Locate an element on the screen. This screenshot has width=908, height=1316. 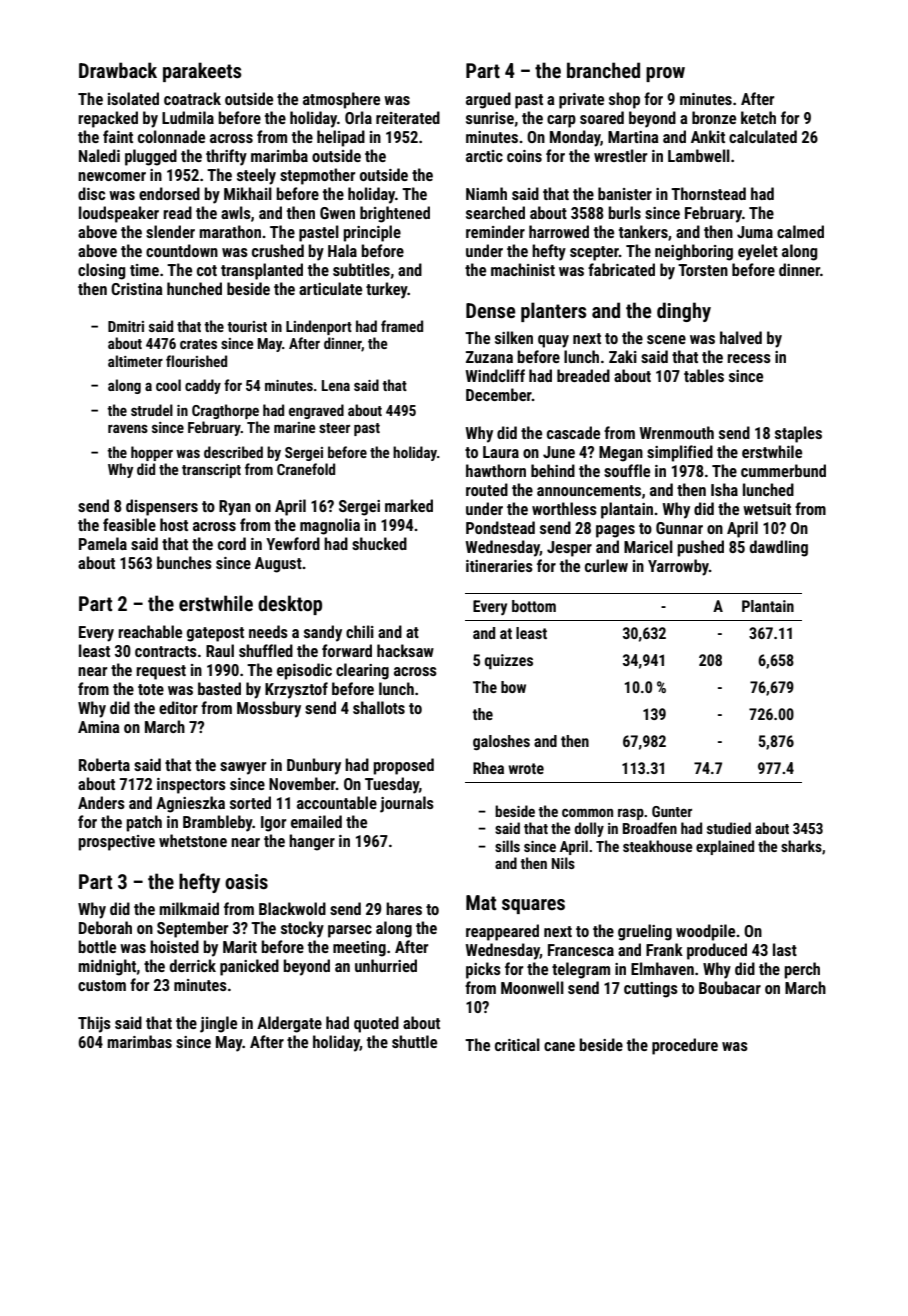
calculated is located at coordinates (763, 136).
